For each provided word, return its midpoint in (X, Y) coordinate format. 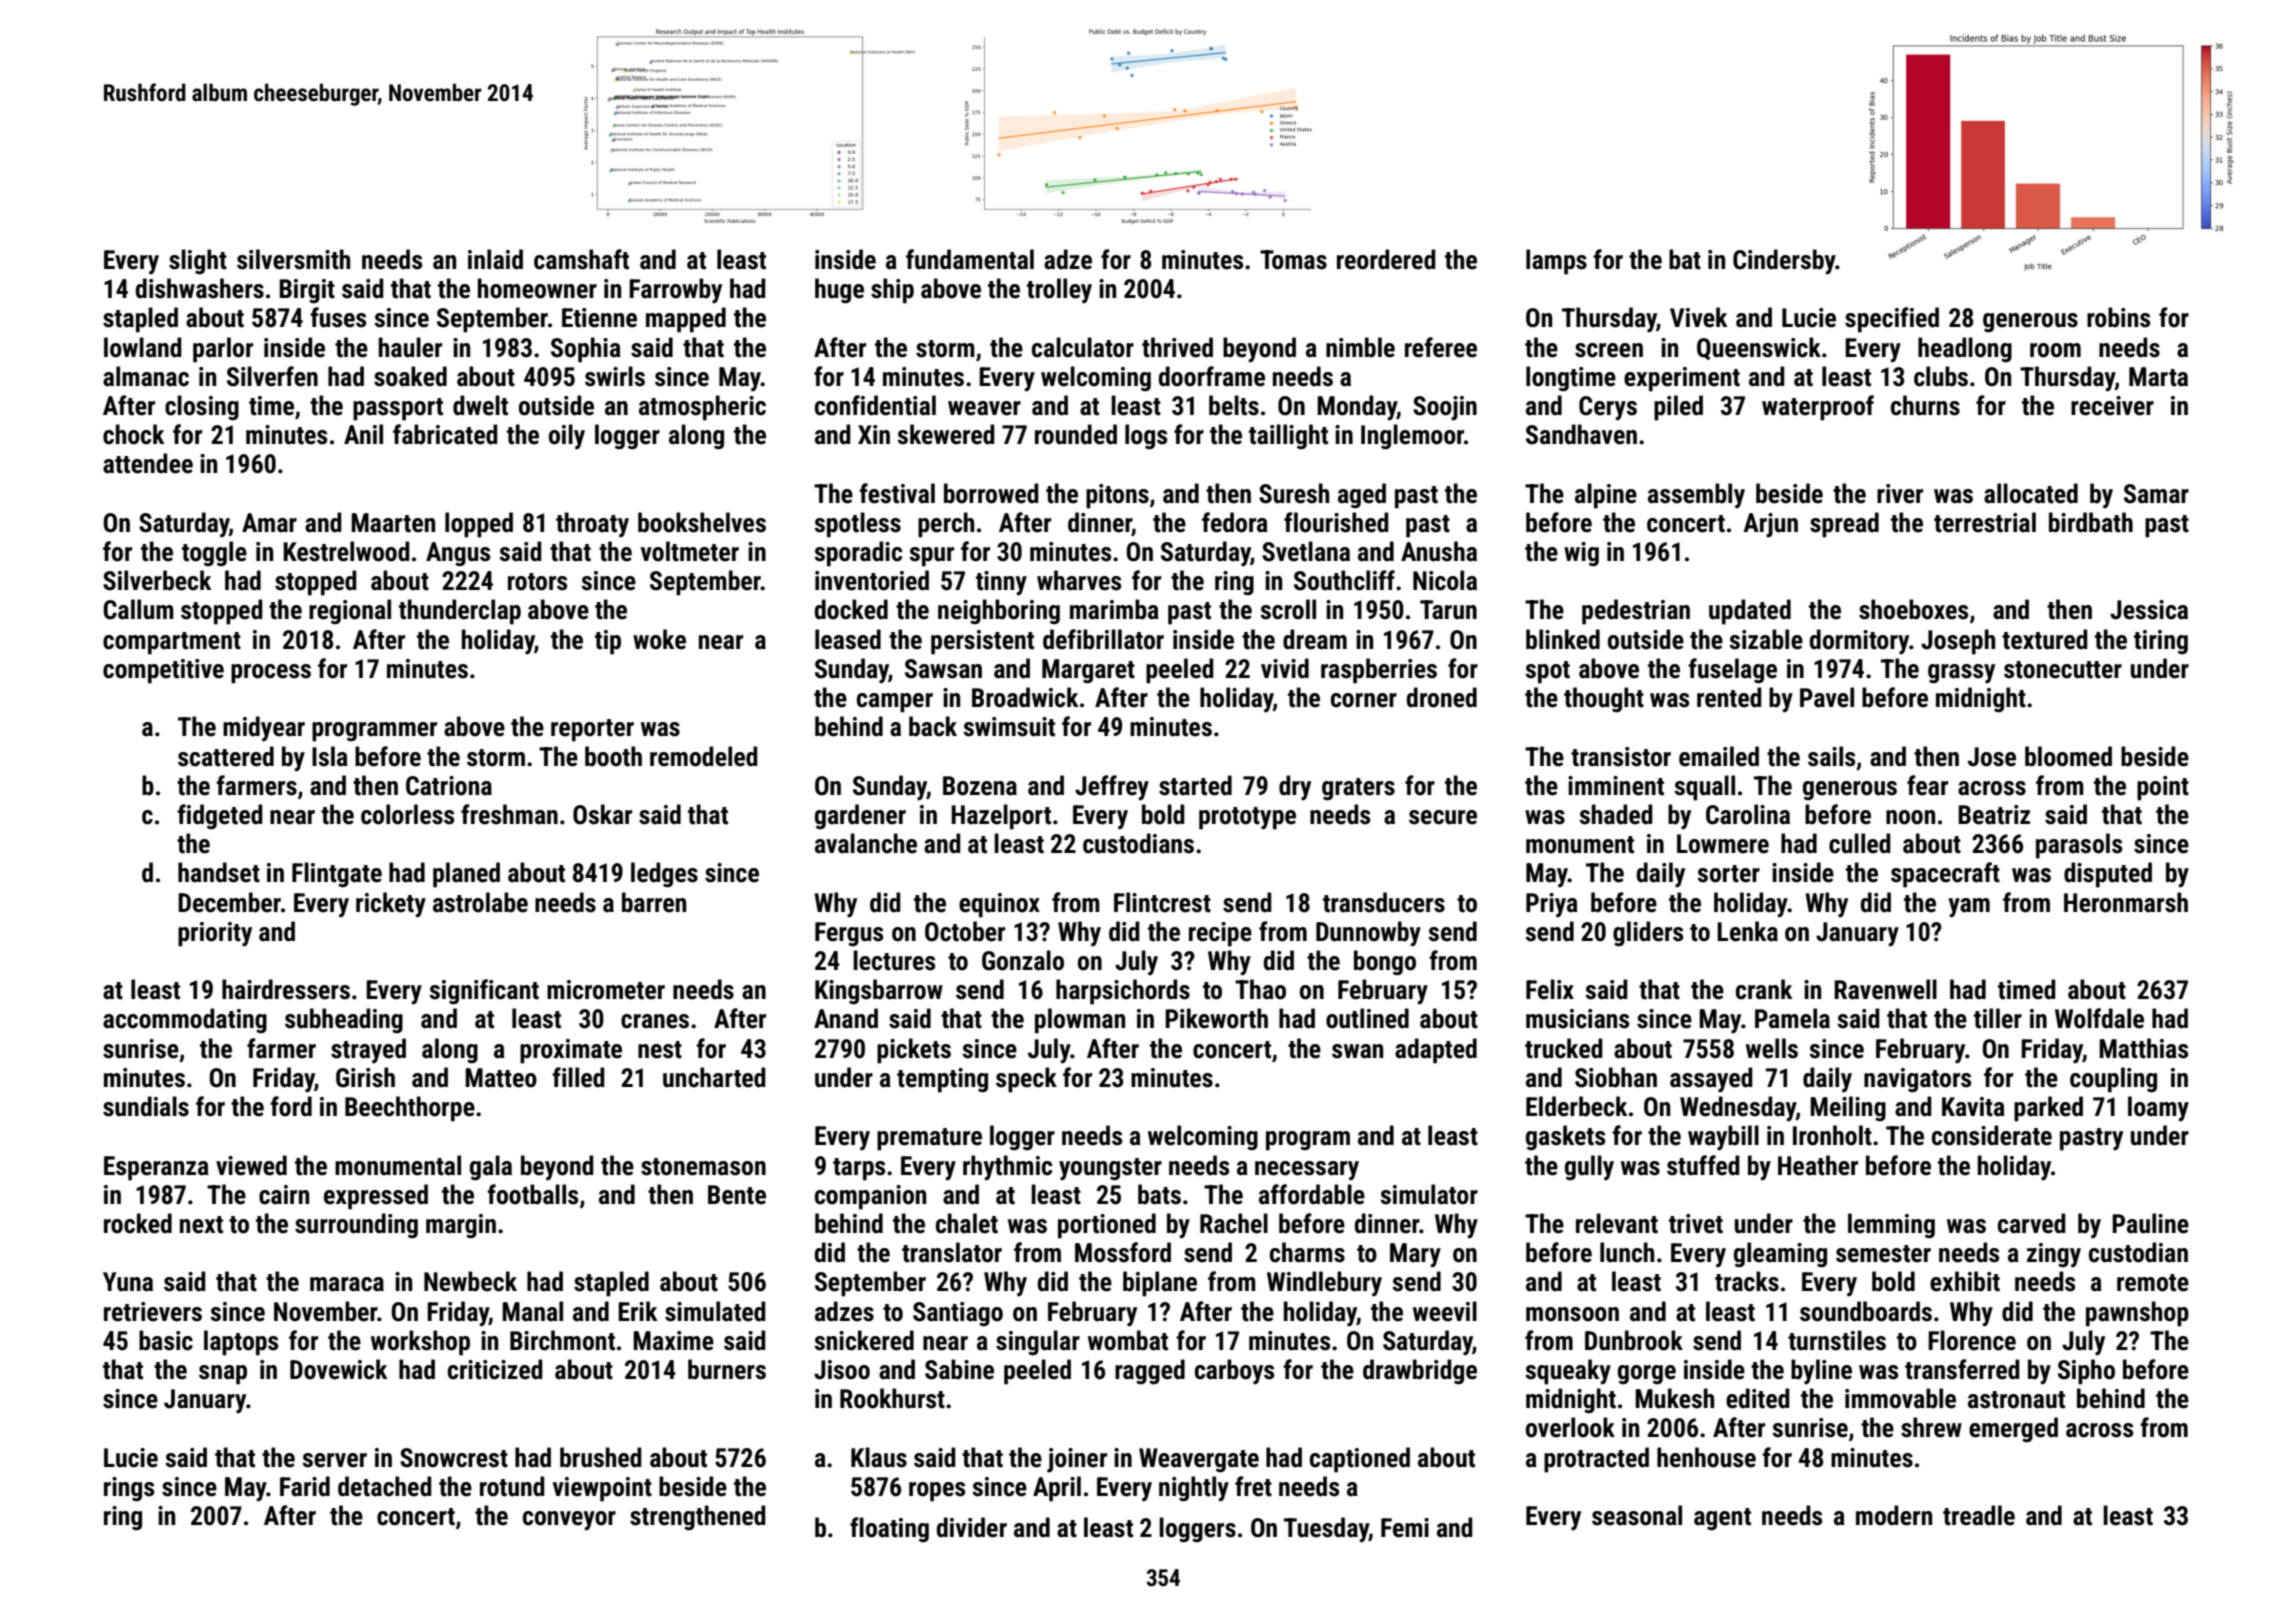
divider (971, 1527)
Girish (365, 1077)
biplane (1160, 1284)
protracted (1596, 1460)
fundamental (970, 259)
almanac (146, 376)
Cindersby (1784, 261)
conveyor (569, 1520)
